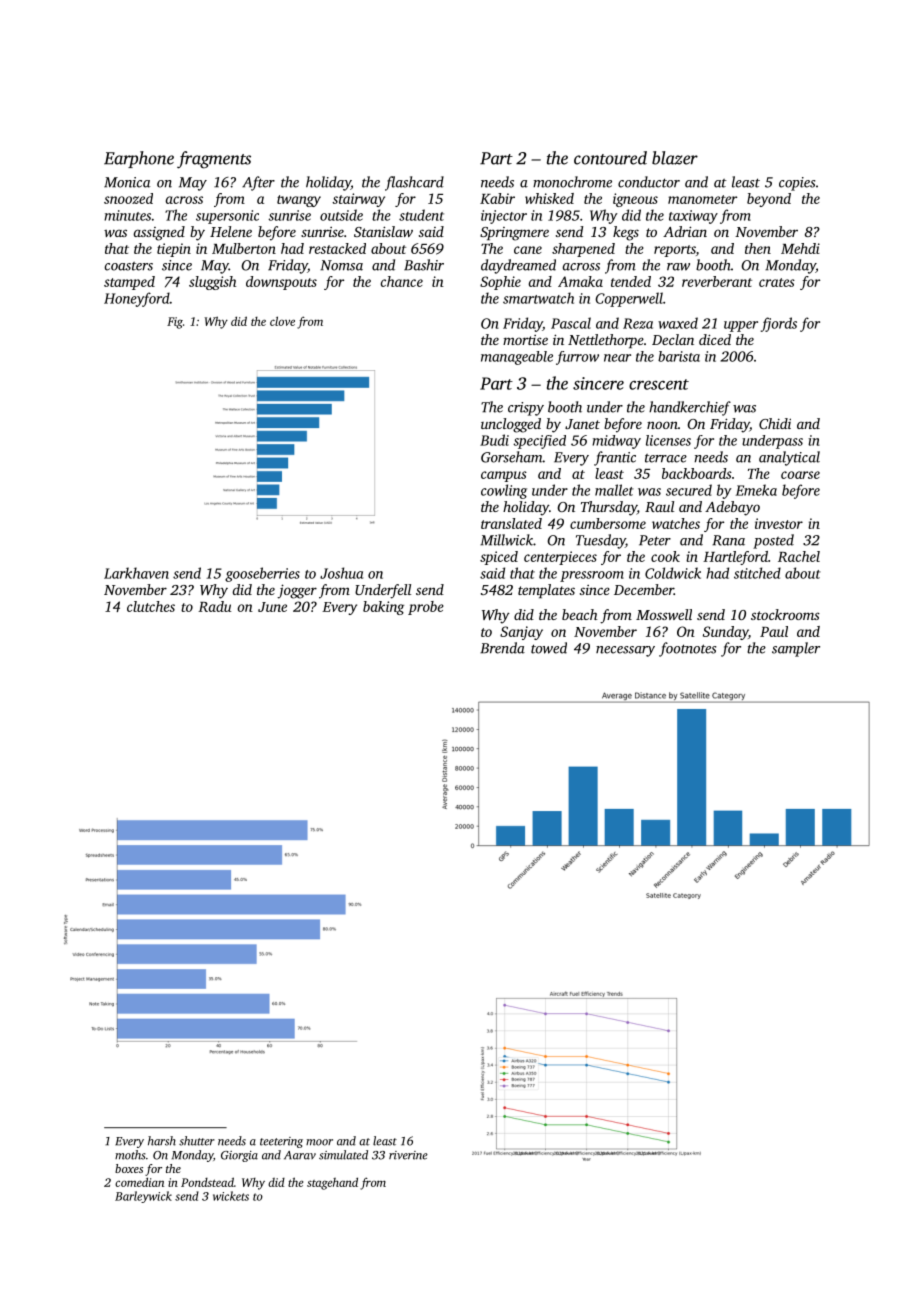 This document has height=1314, width=924. What do you see at coordinates (502, 648) in the document?
I see `Brenda` at bounding box center [502, 648].
